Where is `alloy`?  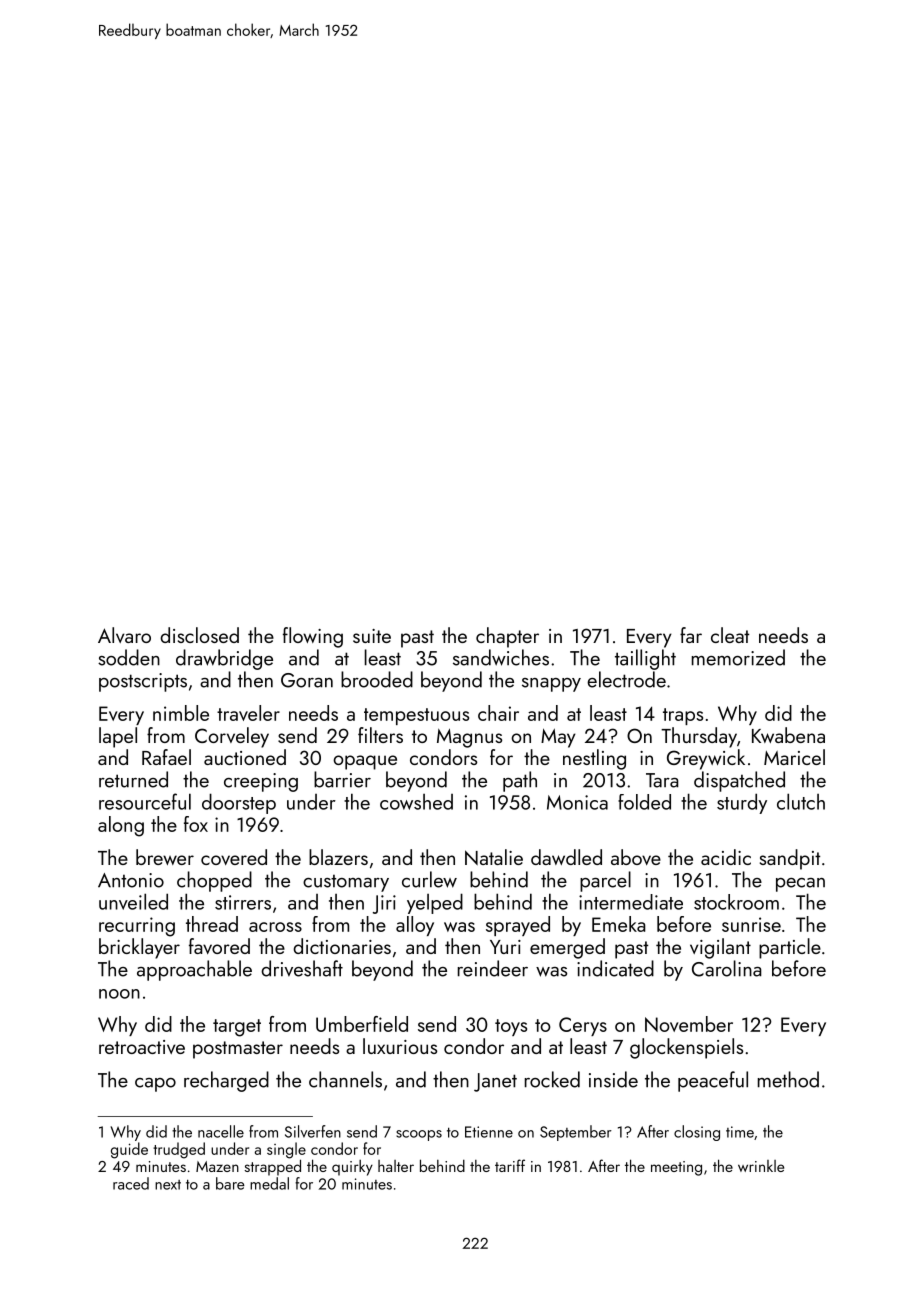
alloy is located at coordinates (415, 926).
